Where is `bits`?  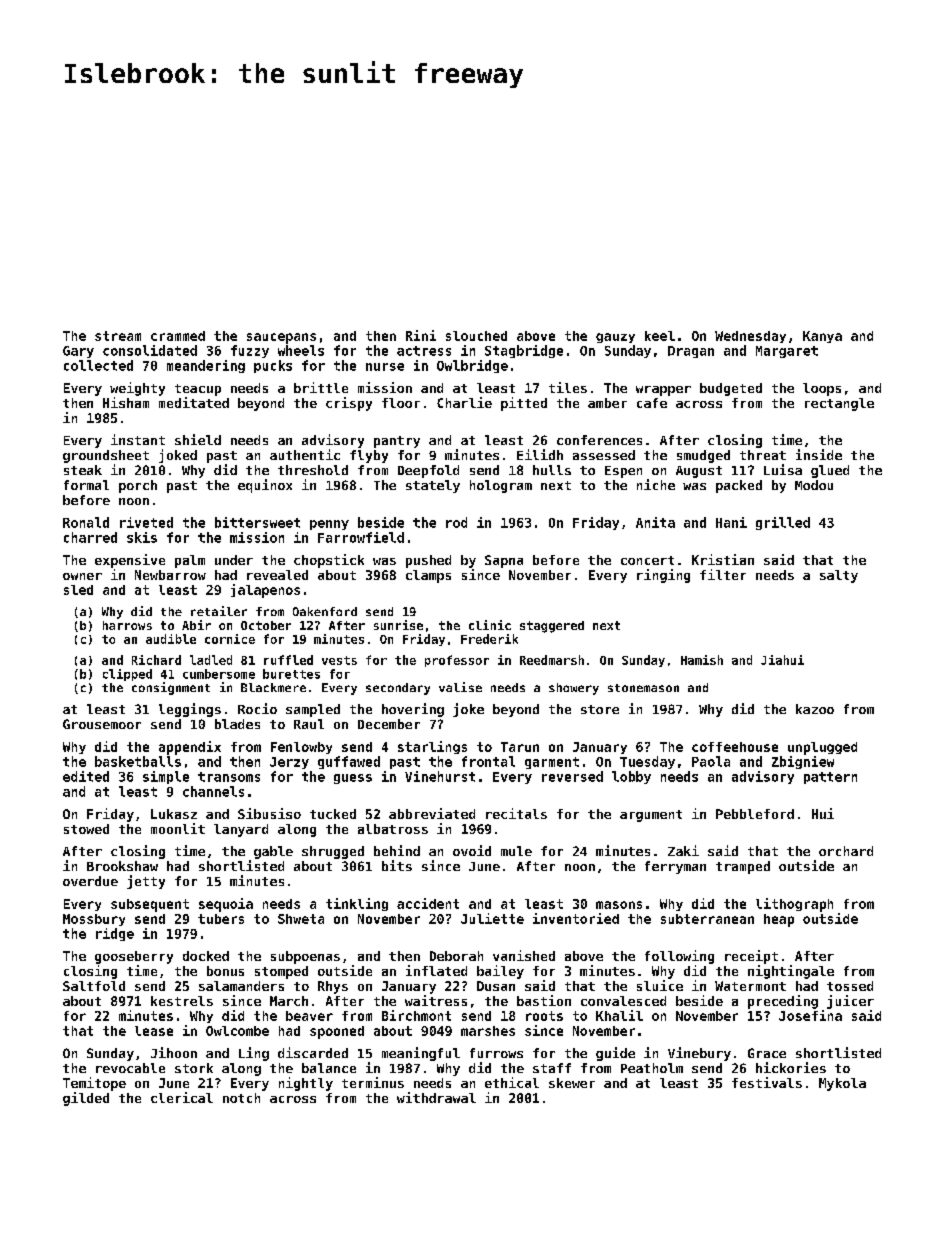
bits is located at coordinates (397, 865).
